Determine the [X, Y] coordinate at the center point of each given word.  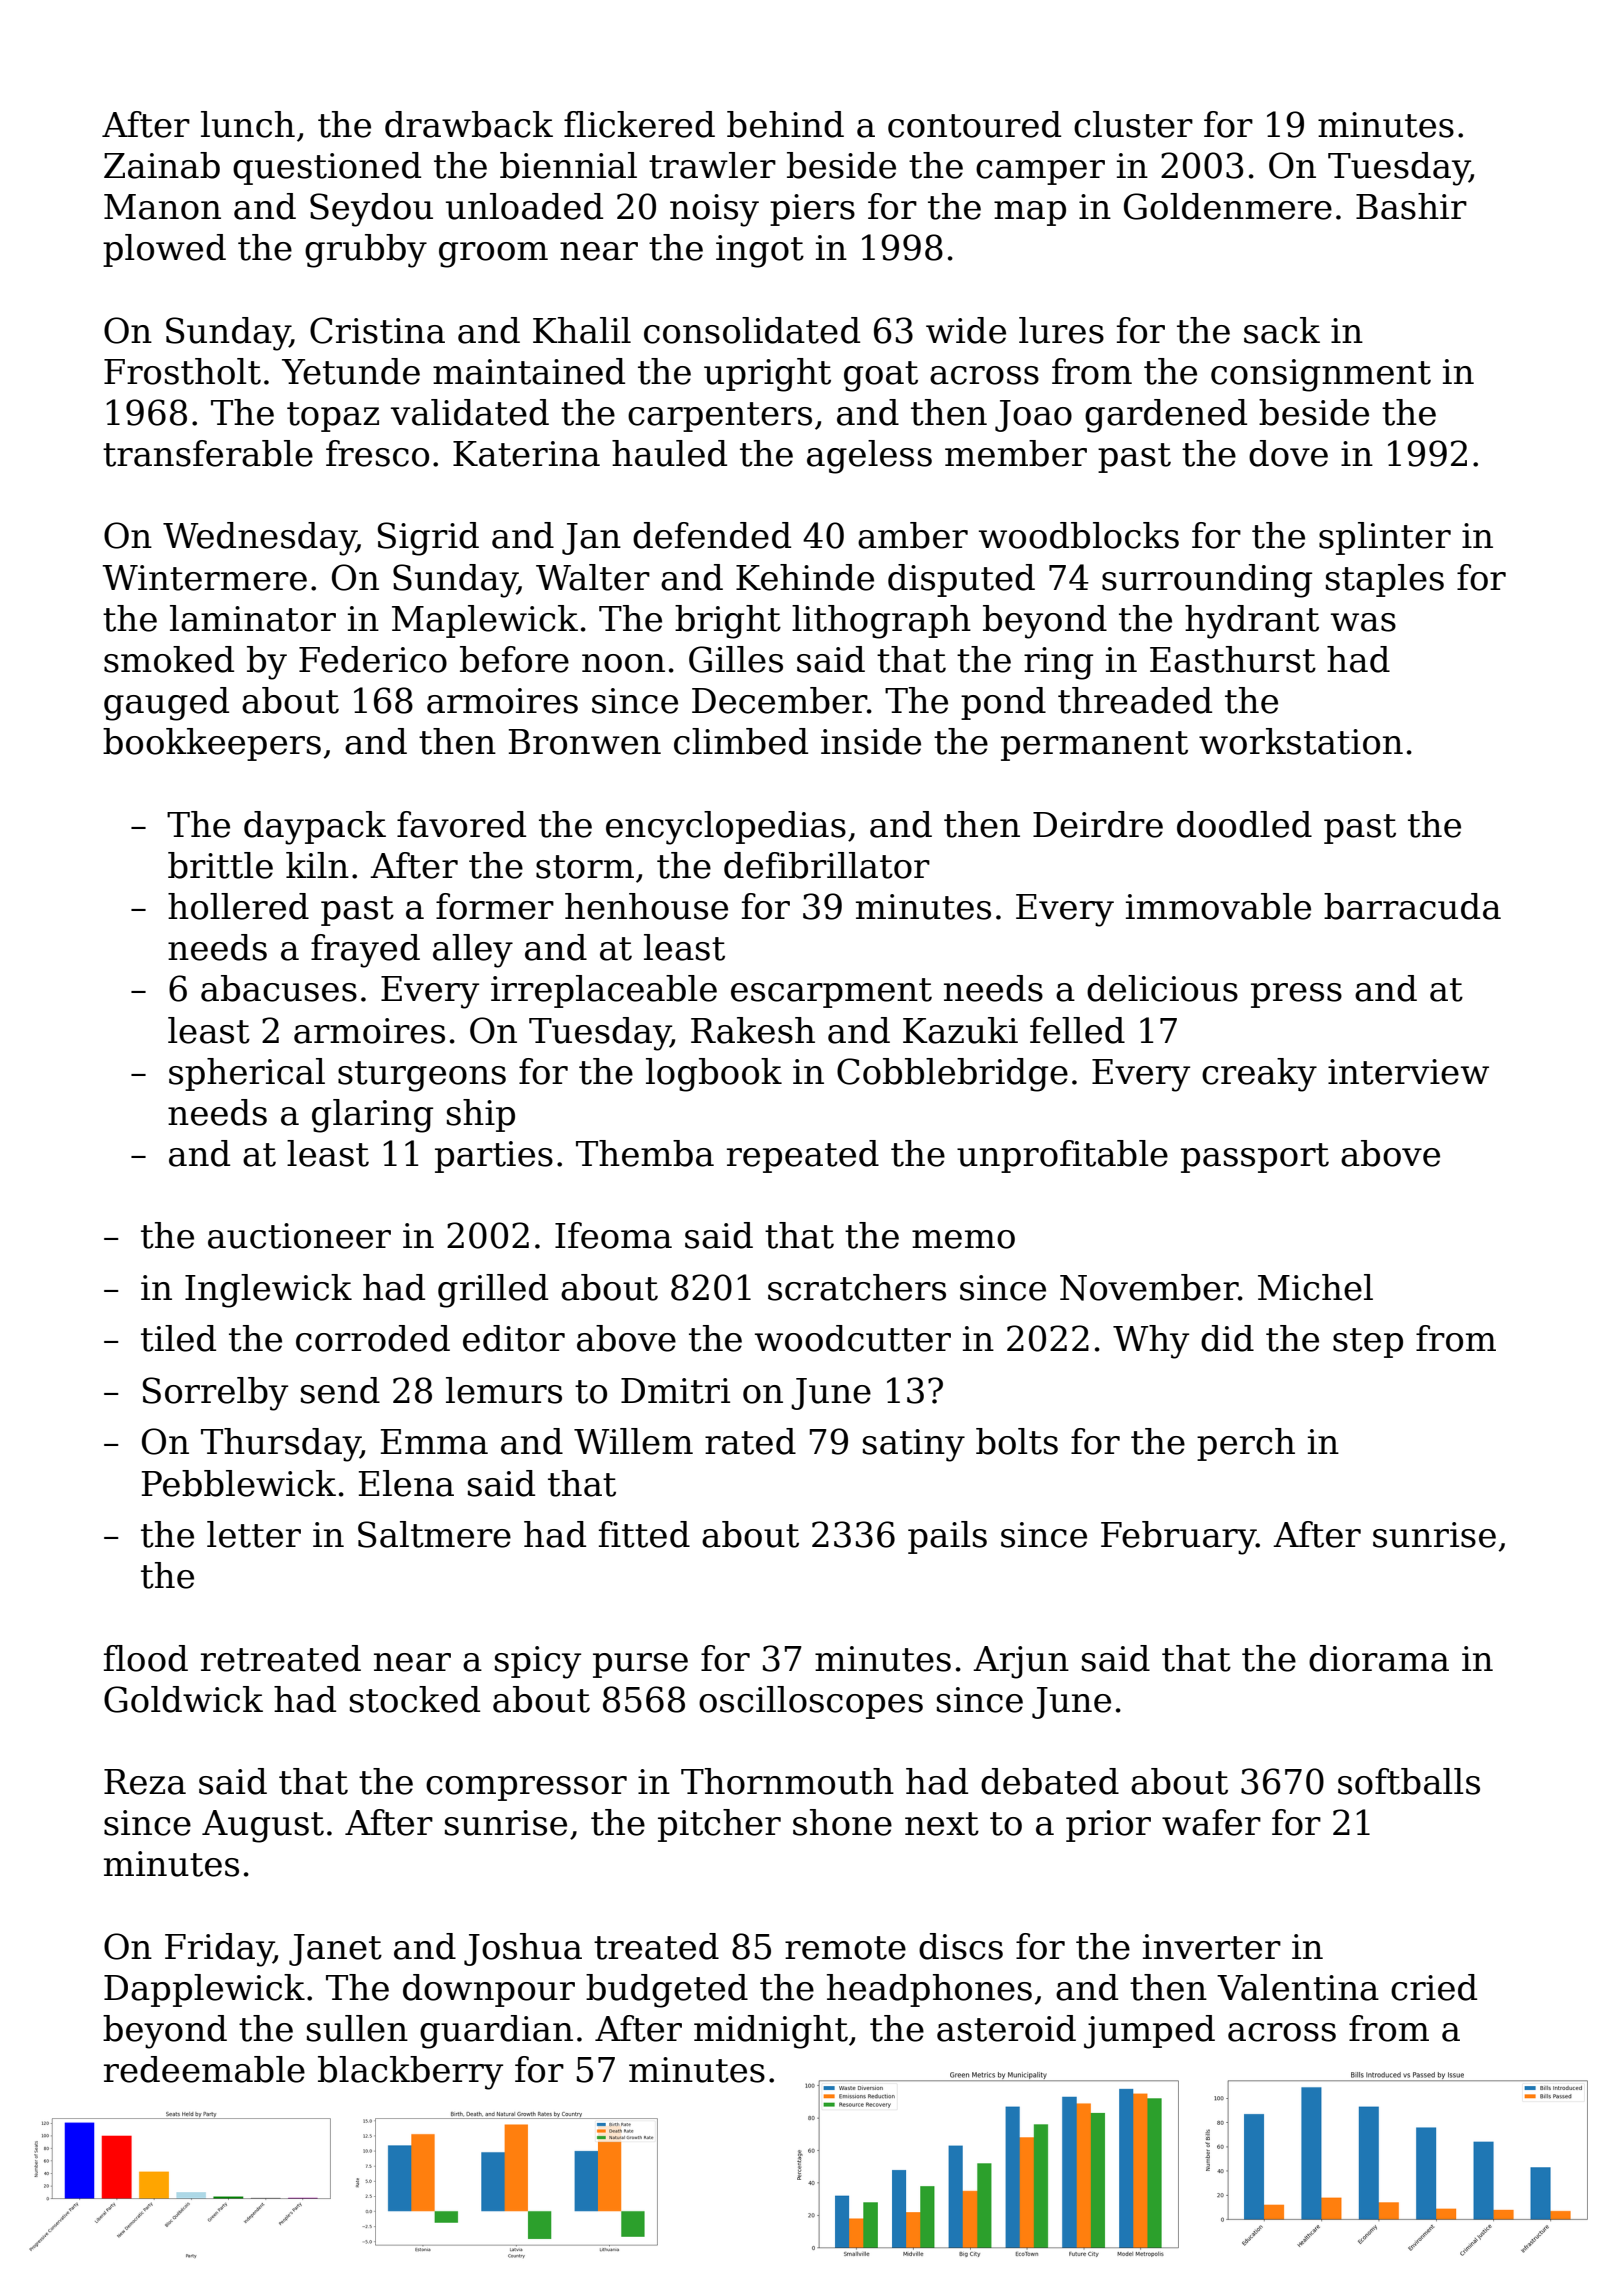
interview [1408, 1072]
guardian [496, 2032]
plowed [164, 250]
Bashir [1411, 206]
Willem [633, 1441]
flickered [639, 124]
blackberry [410, 2073]
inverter [1212, 1947]
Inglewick [268, 1291]
